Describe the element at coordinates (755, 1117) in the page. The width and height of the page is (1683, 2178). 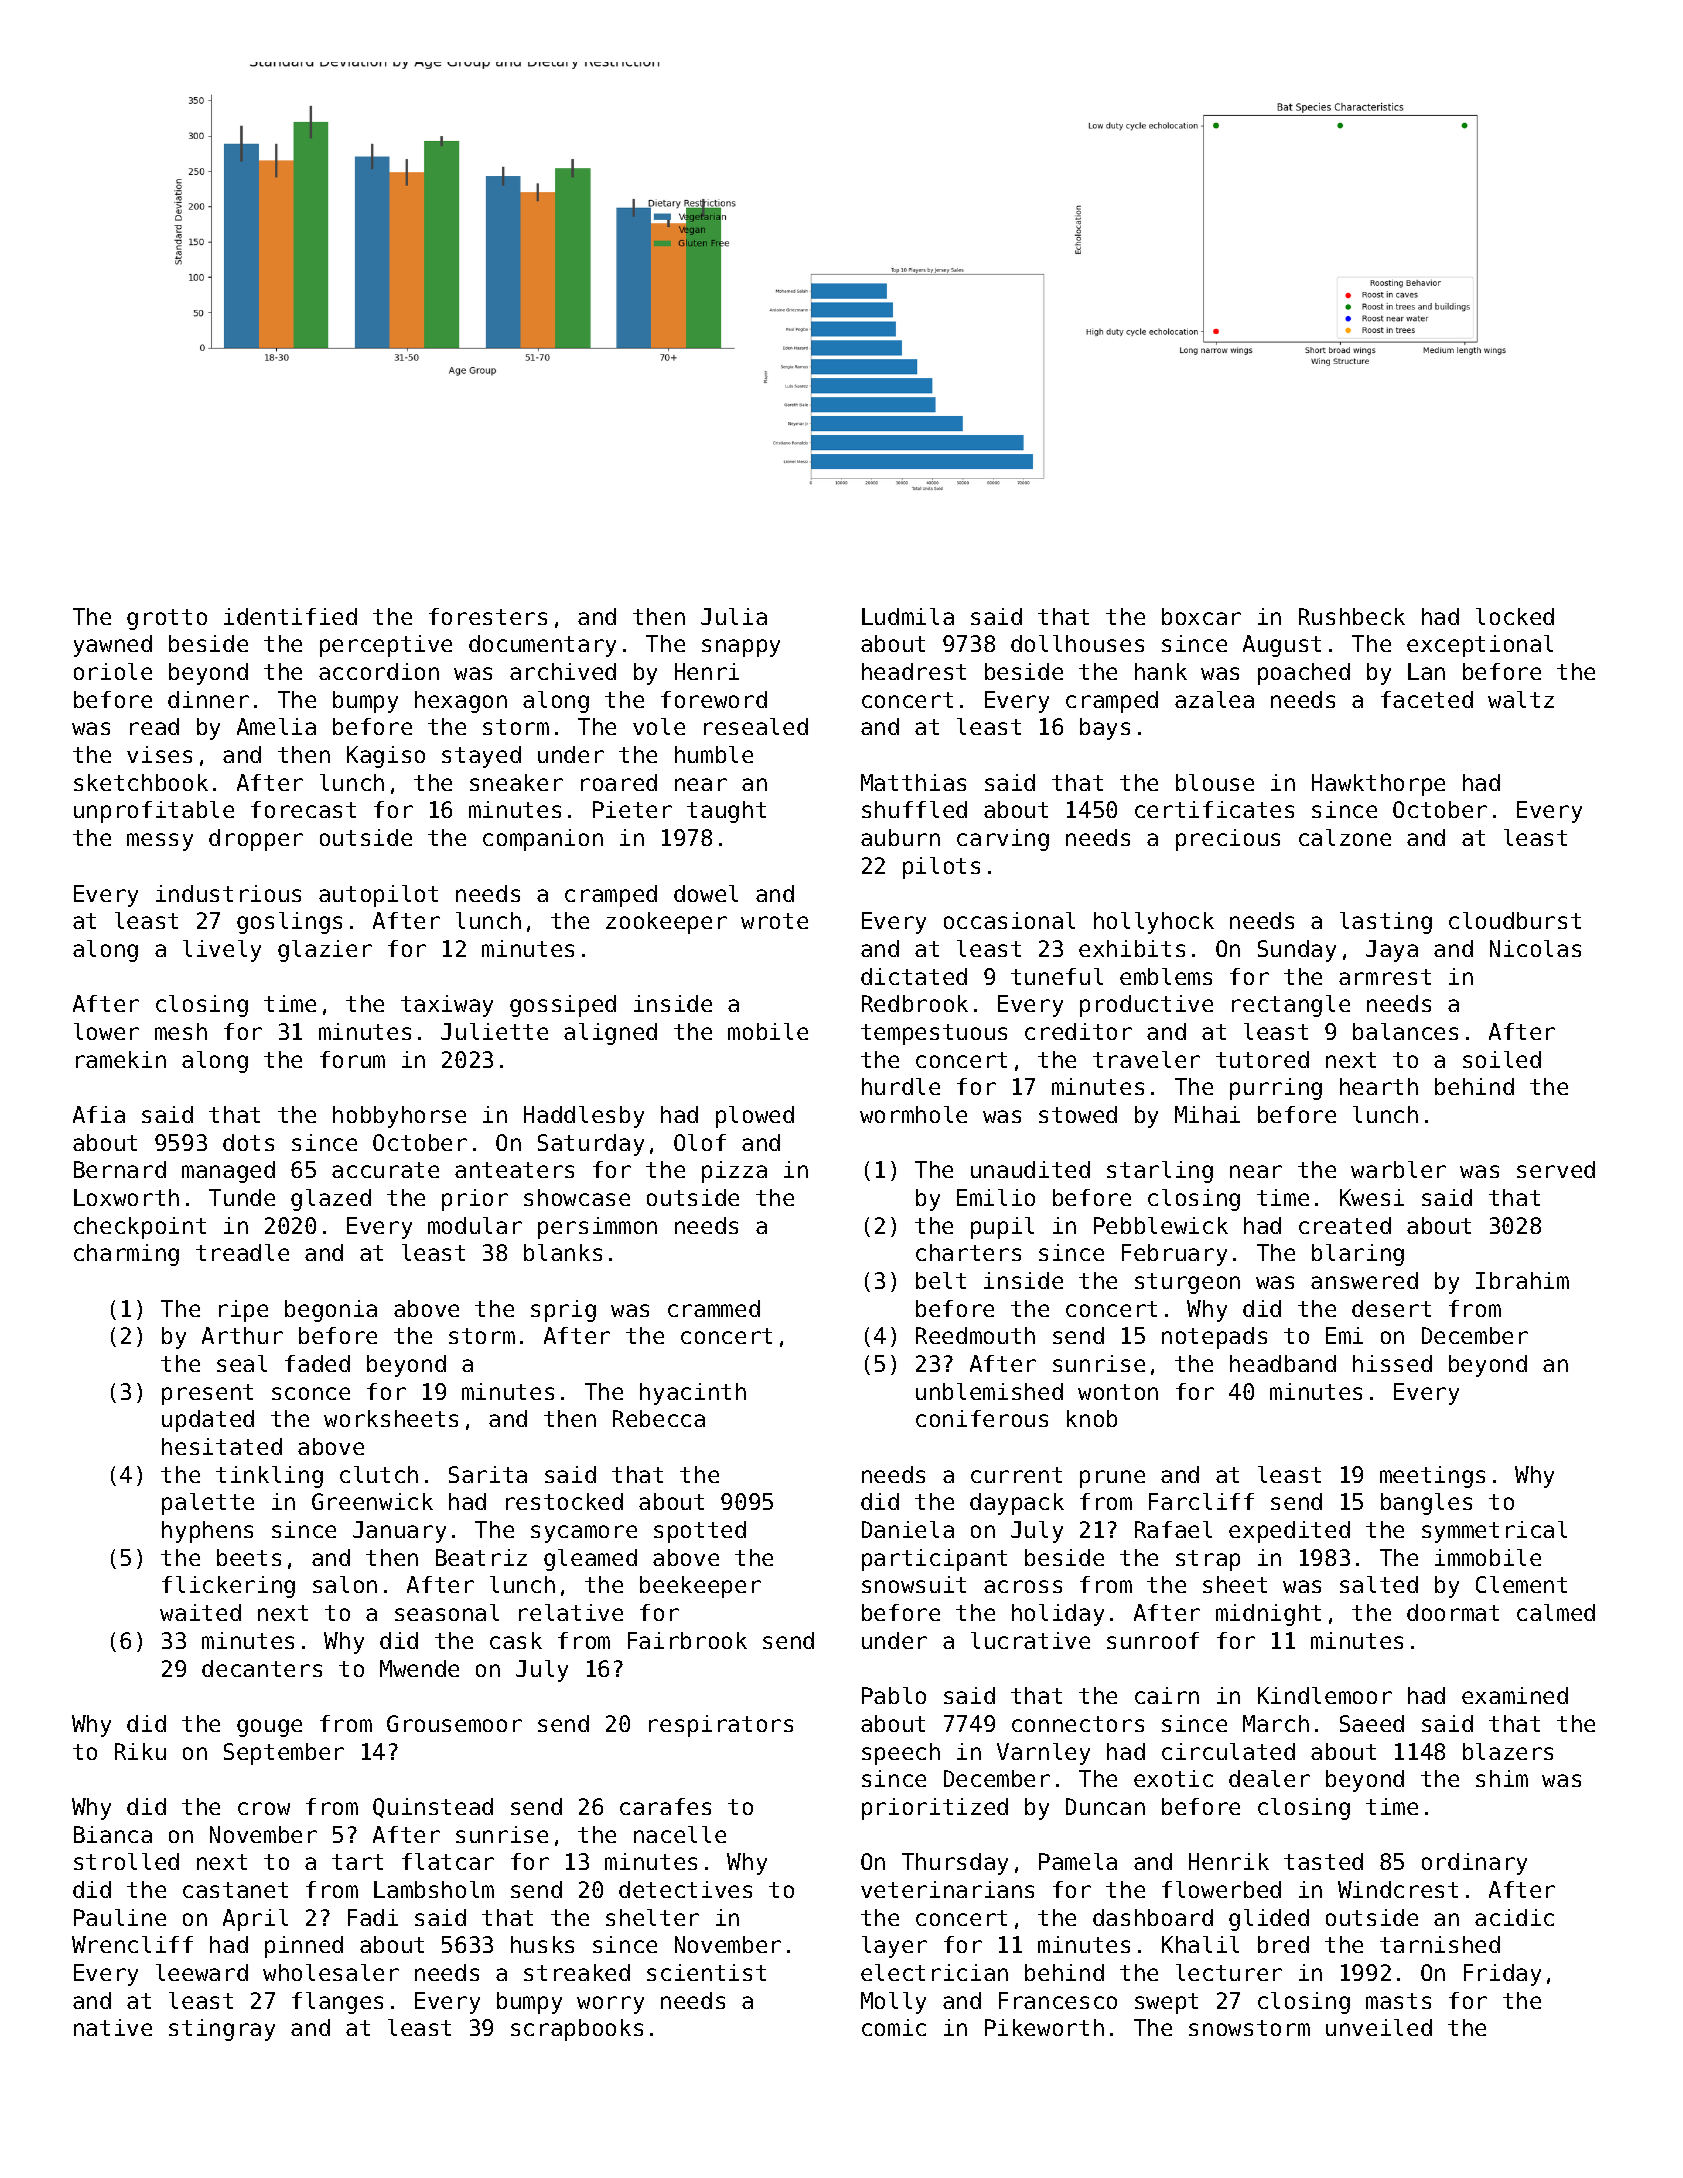
I see `plowed` at that location.
